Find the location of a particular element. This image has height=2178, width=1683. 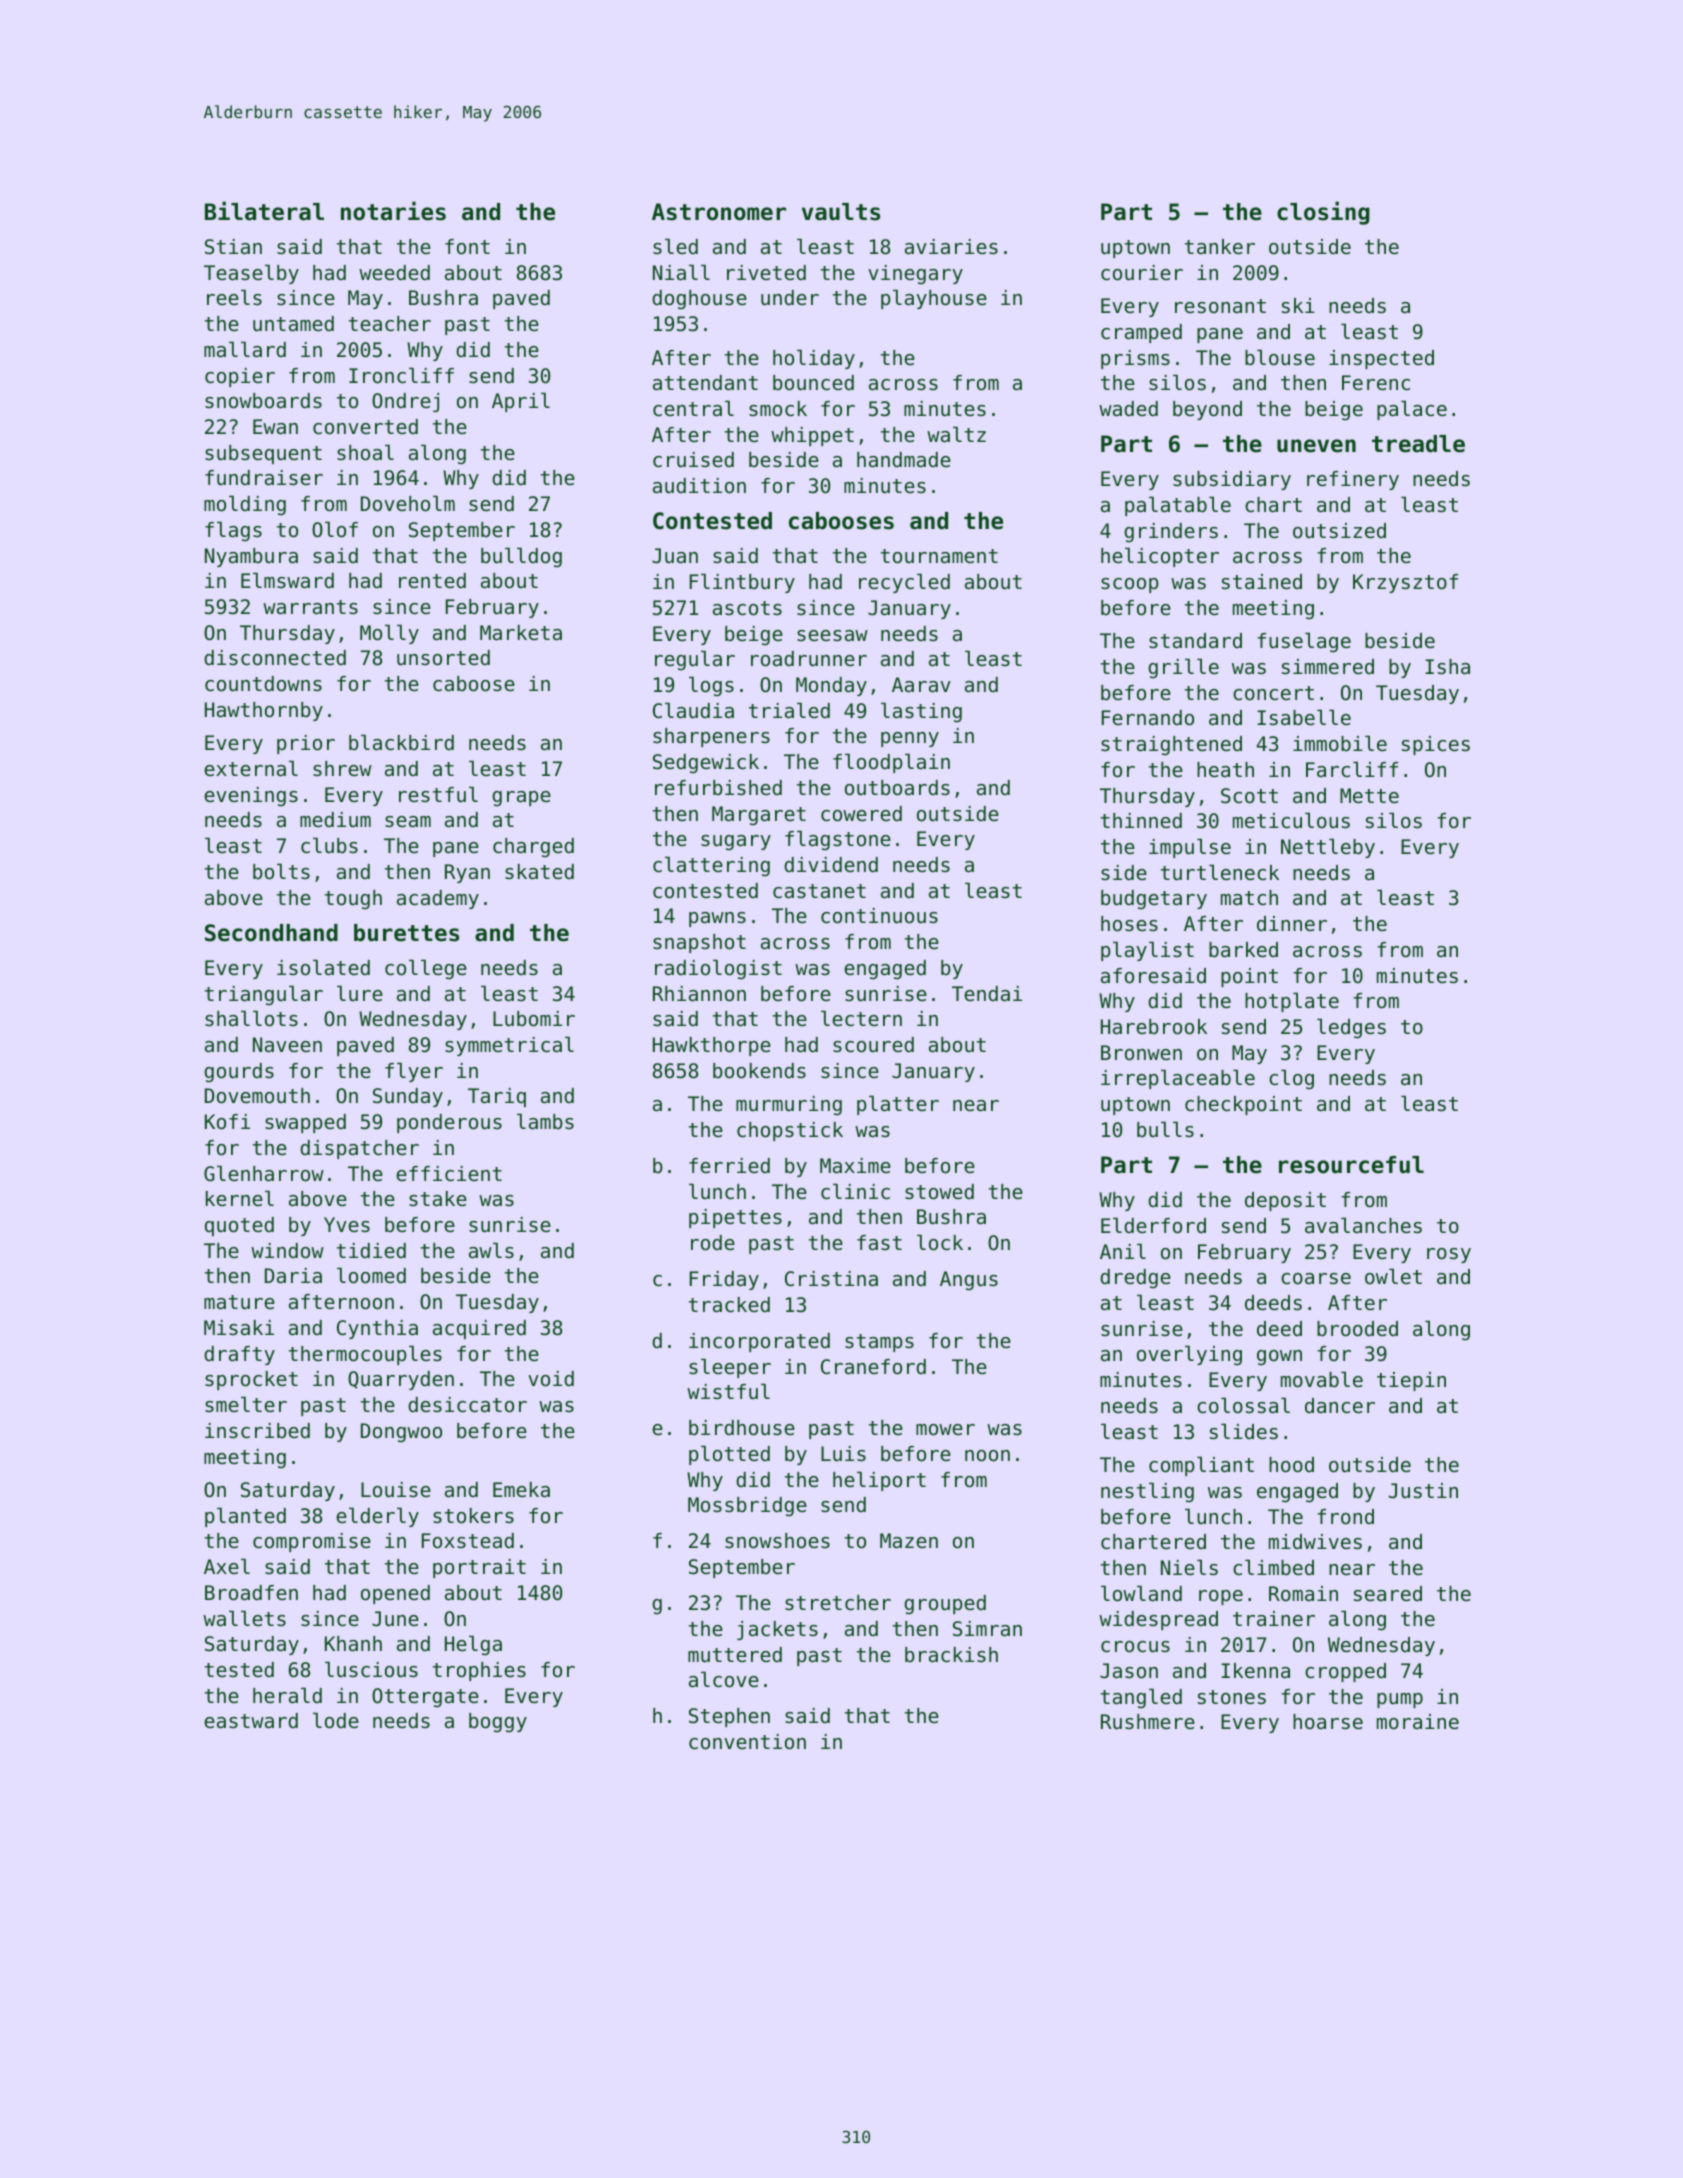

hotplate is located at coordinates (1292, 1002).
